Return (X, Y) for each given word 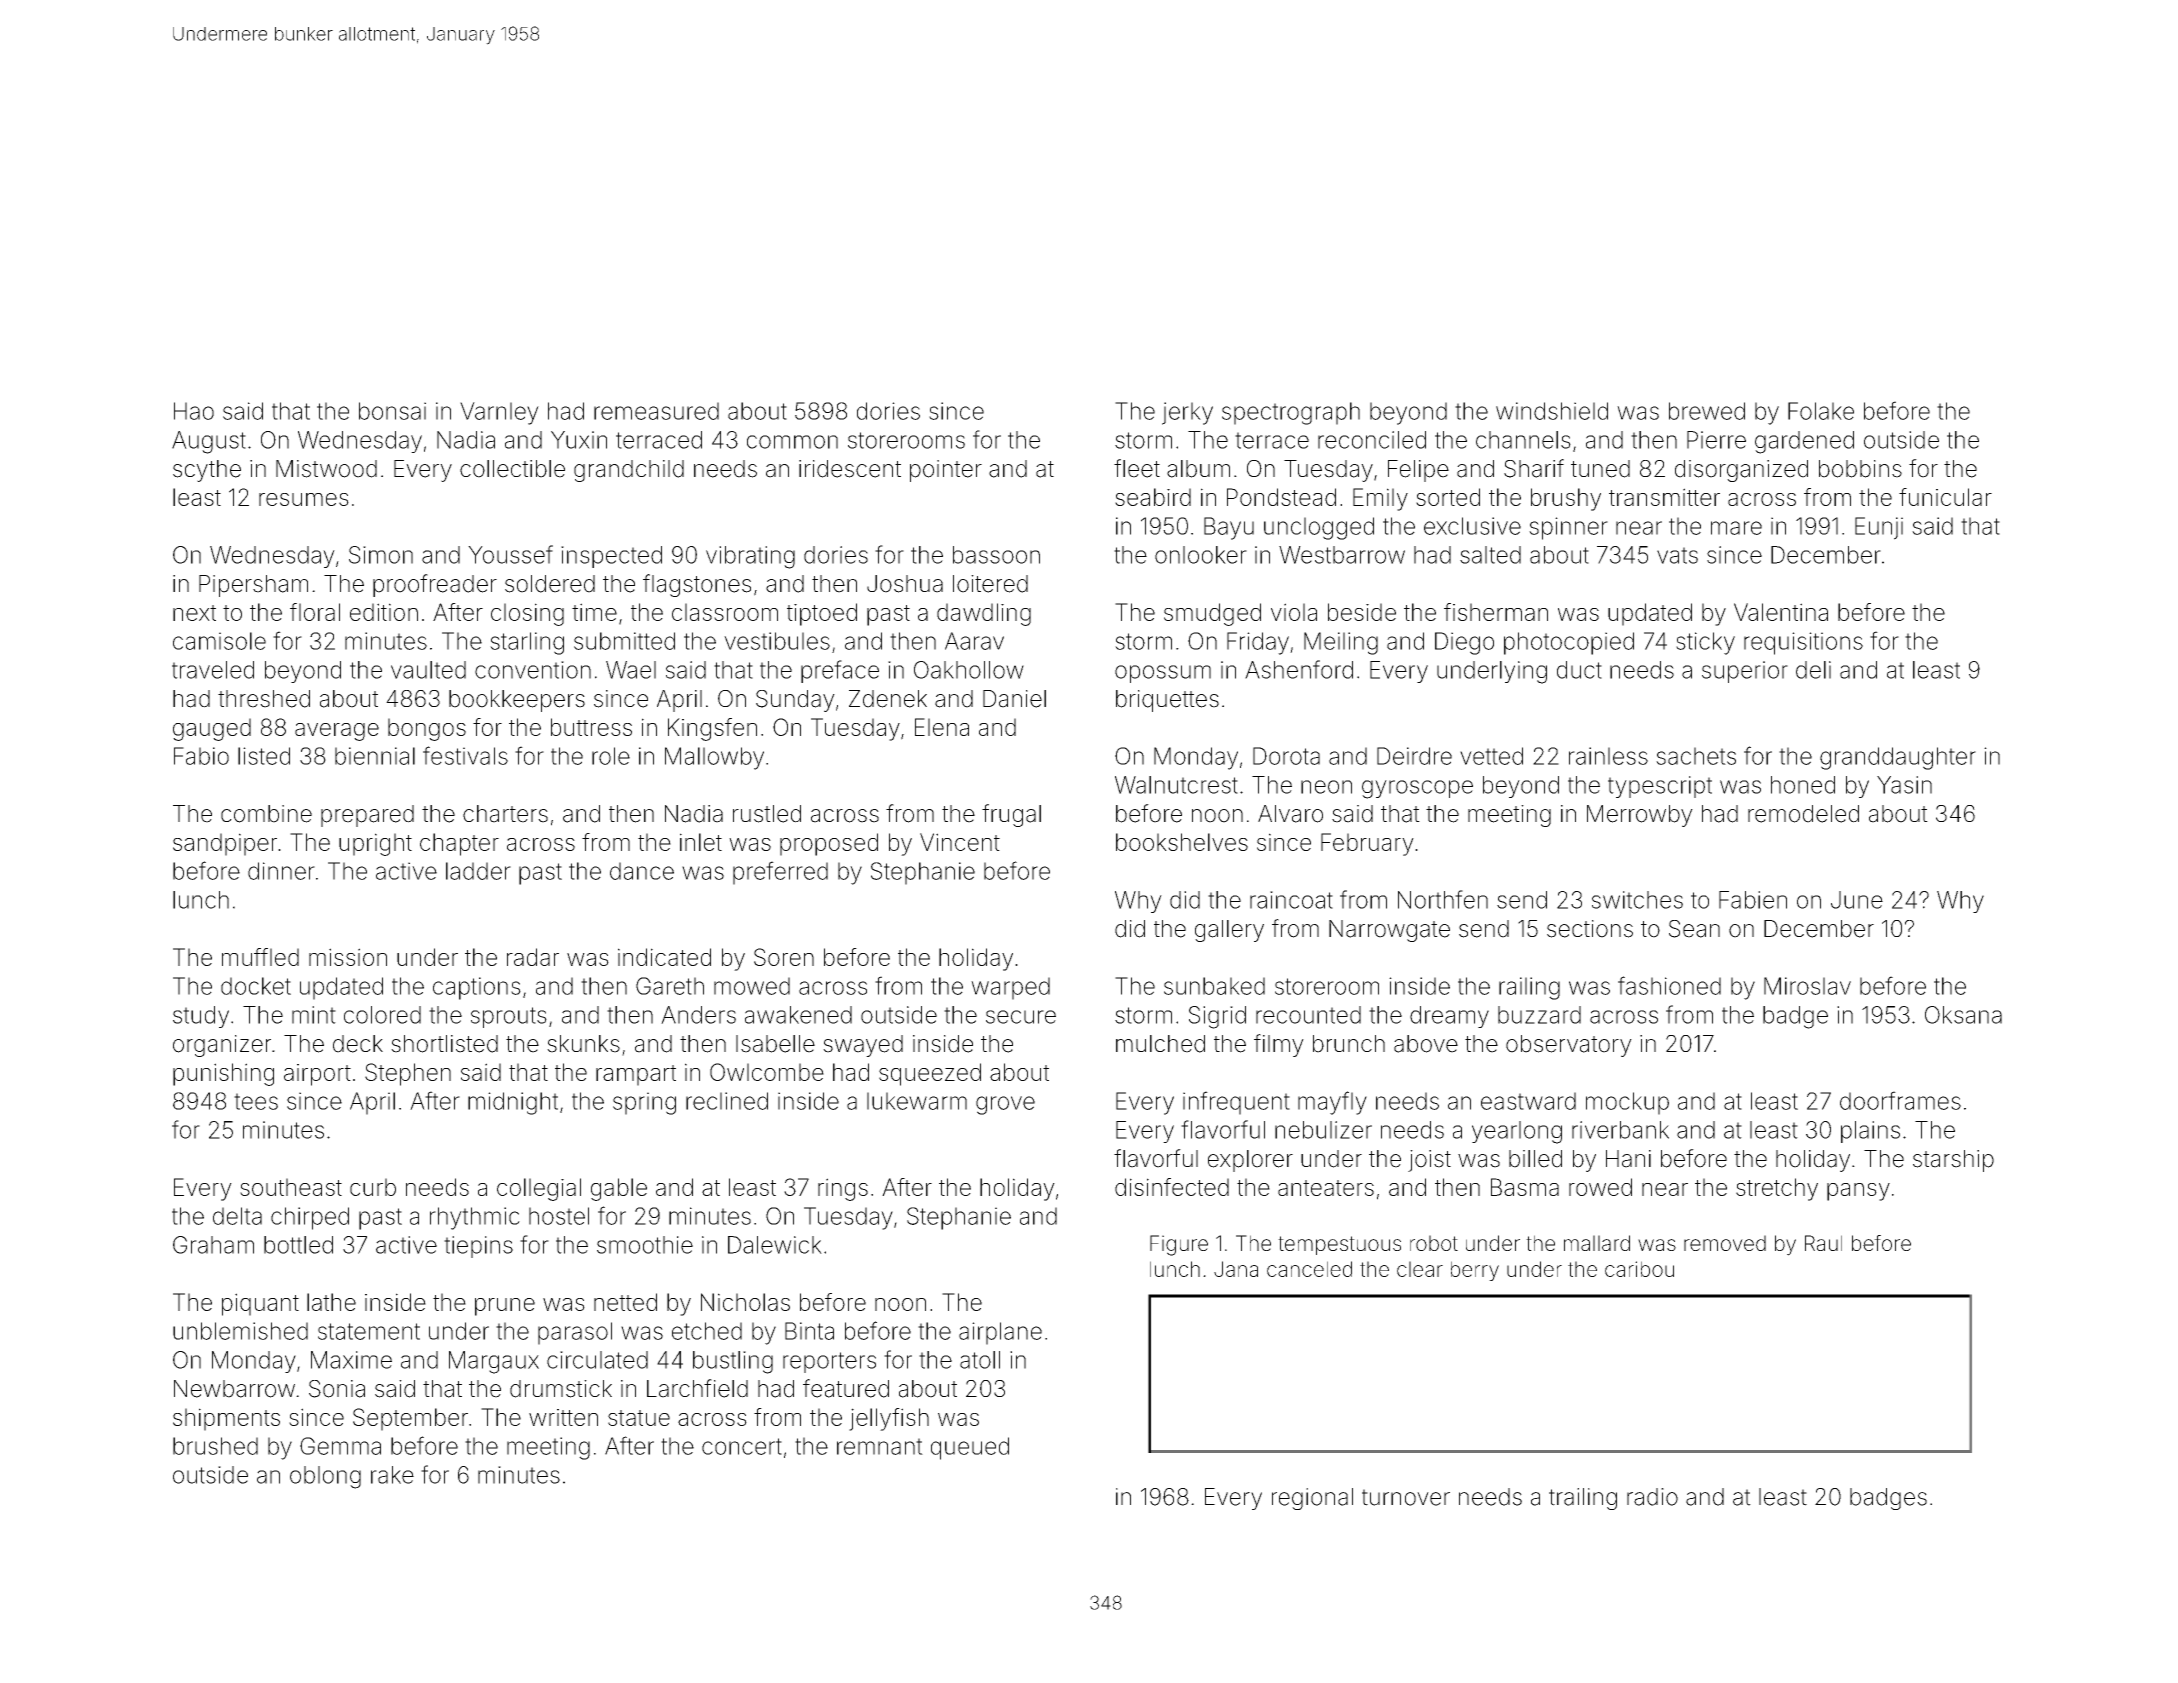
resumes (304, 499)
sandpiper (225, 844)
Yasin (1904, 785)
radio (1652, 1497)
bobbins (1860, 469)
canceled (1309, 1269)
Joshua (905, 584)
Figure (1179, 1245)
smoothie (645, 1245)
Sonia (337, 1389)
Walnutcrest (1176, 785)
